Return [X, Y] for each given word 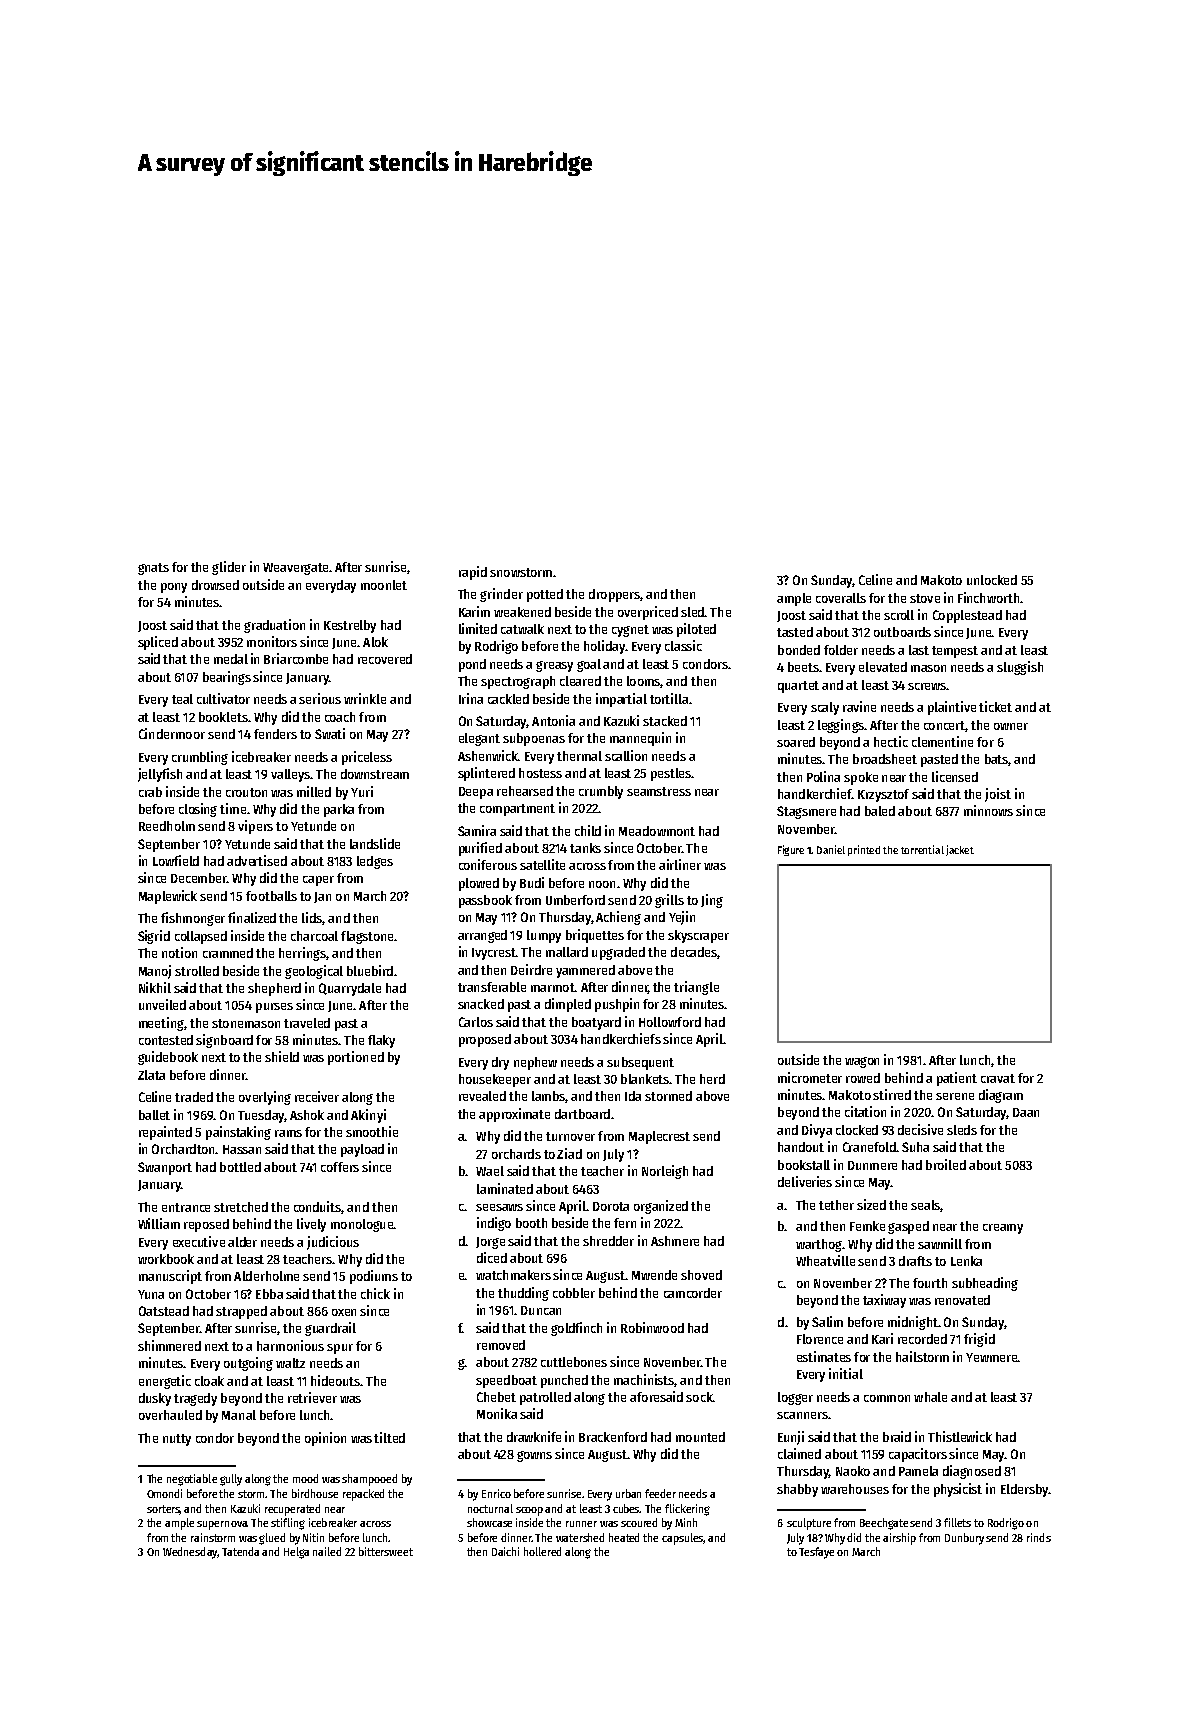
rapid [473, 573]
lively [311, 1225]
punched [564, 1381]
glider [229, 568]
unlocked [992, 580]
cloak [209, 1381]
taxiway [884, 1301]
